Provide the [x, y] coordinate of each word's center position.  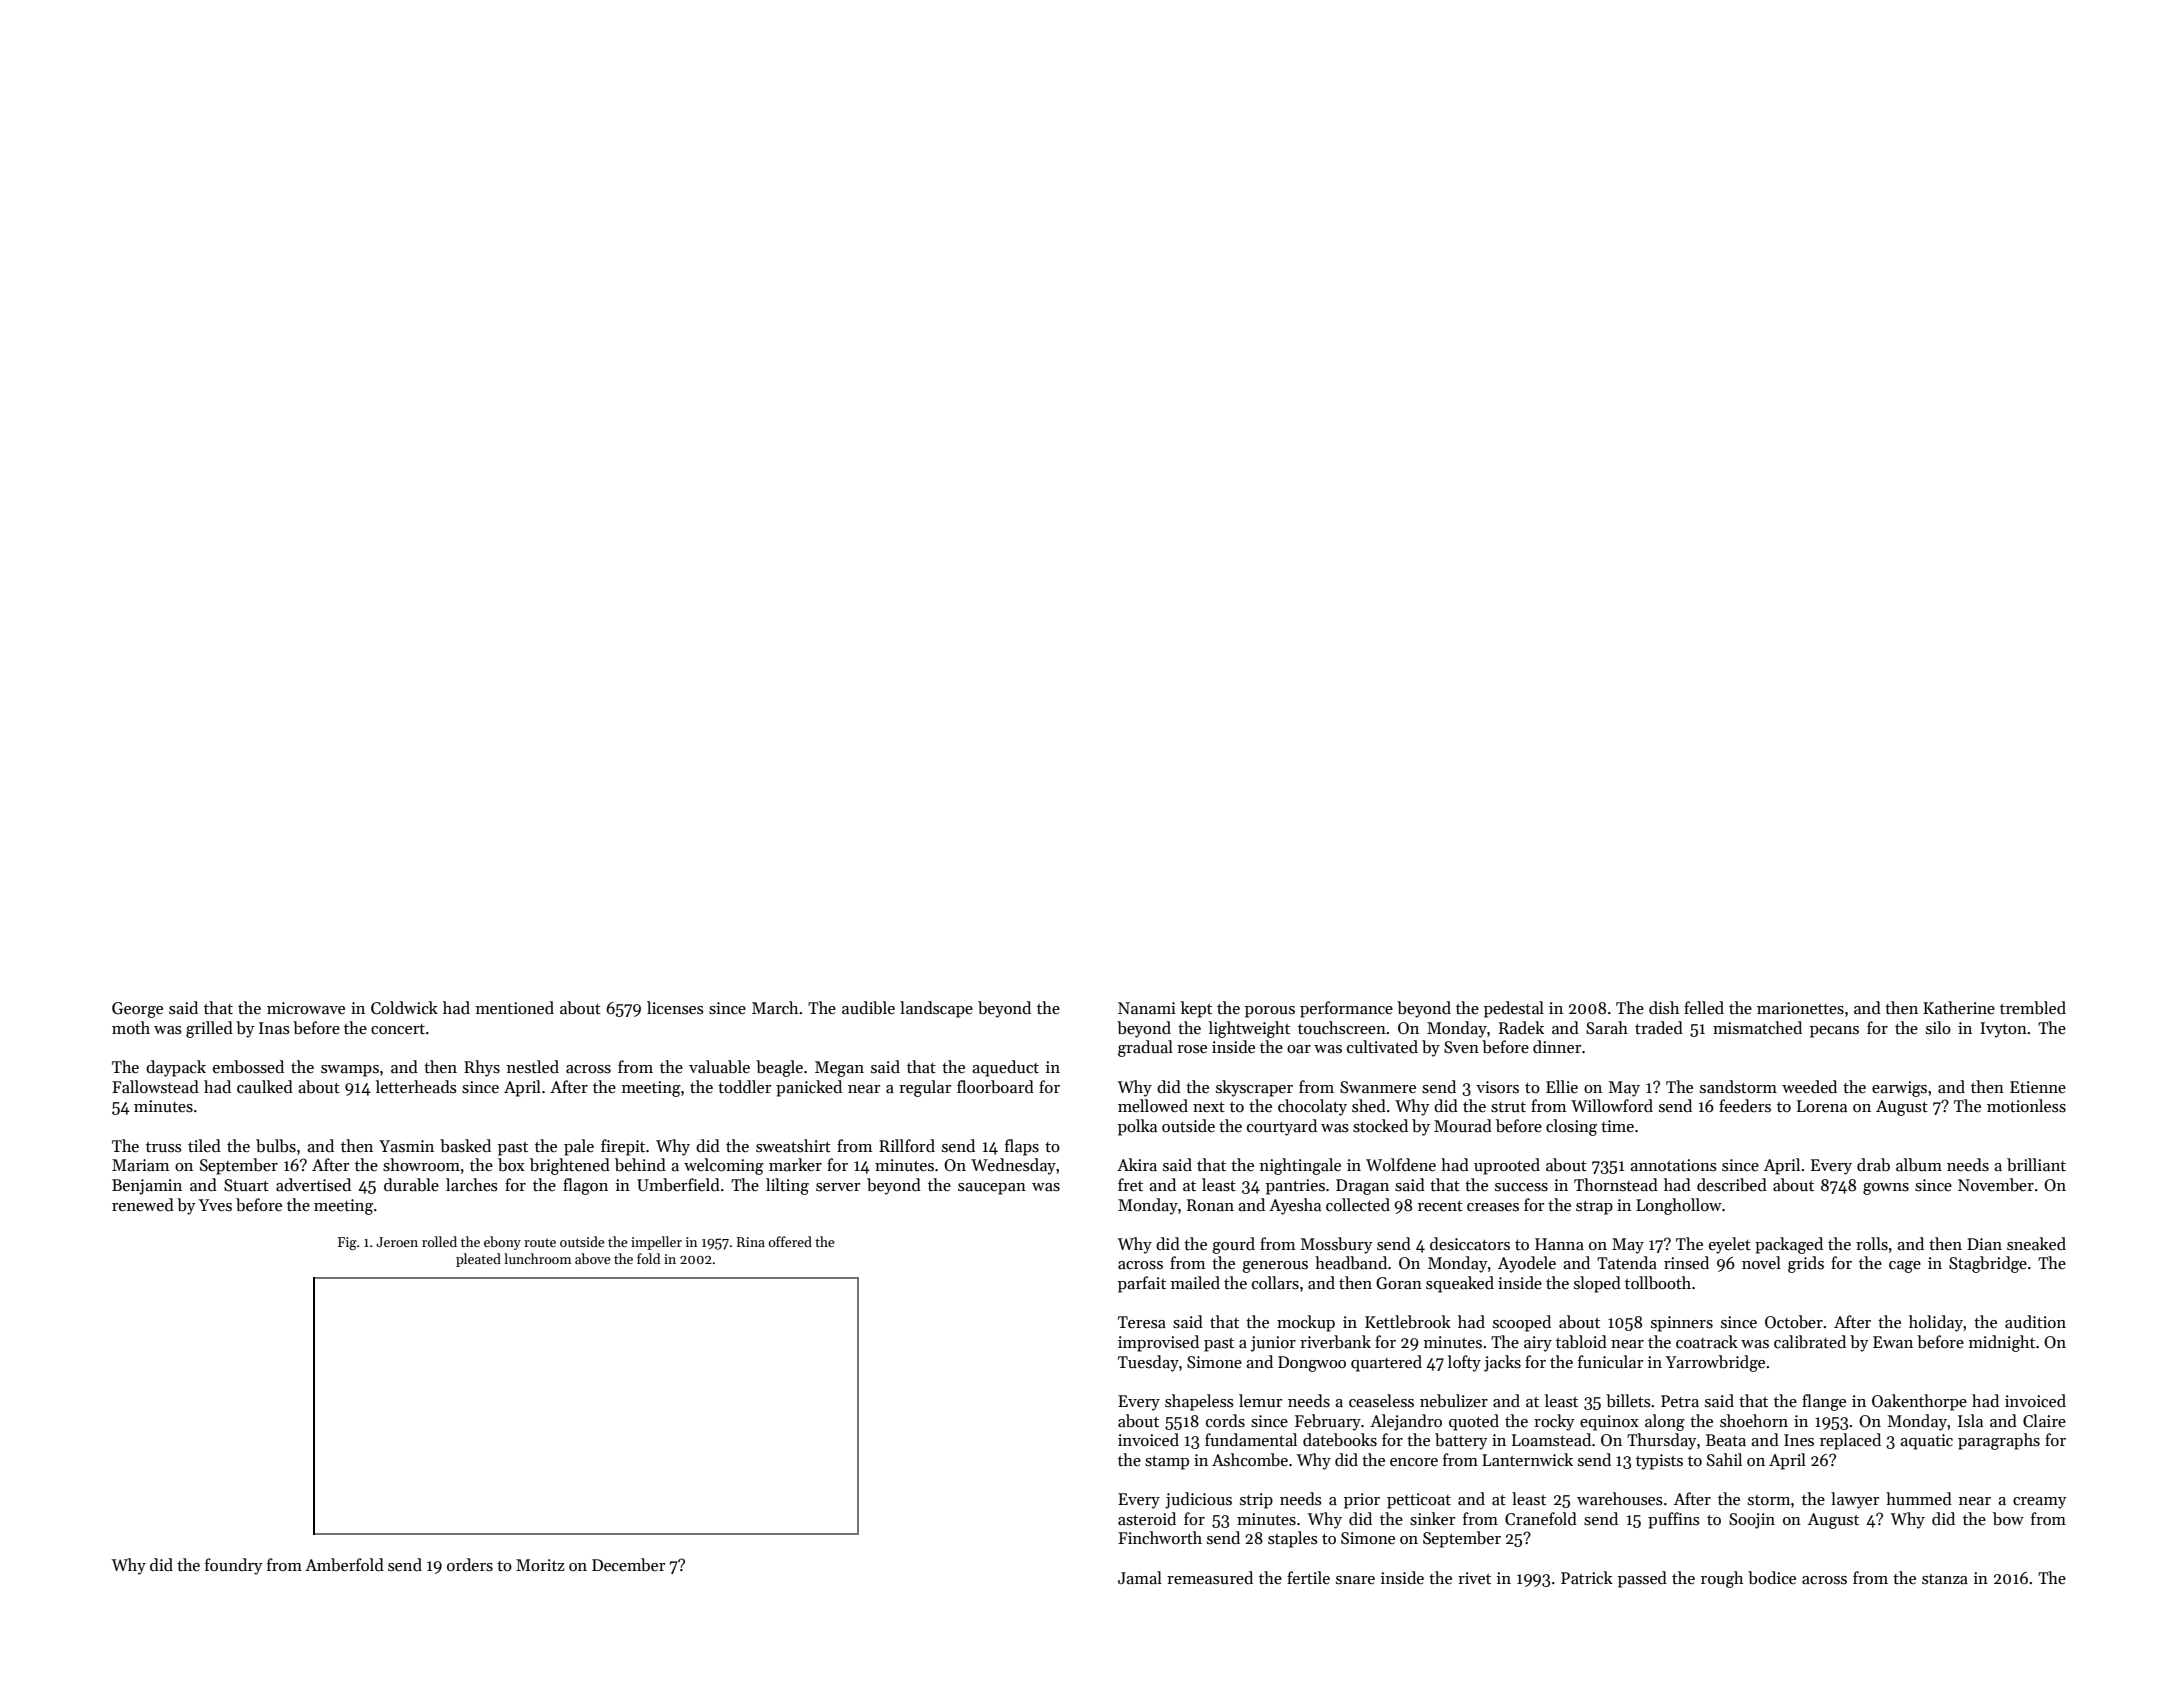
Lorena [1822, 1106]
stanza [1945, 1579]
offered [790, 1241]
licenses [675, 1008]
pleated [478, 1260]
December [628, 1565]
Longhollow [1679, 1206]
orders [470, 1565]
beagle [779, 1068]
